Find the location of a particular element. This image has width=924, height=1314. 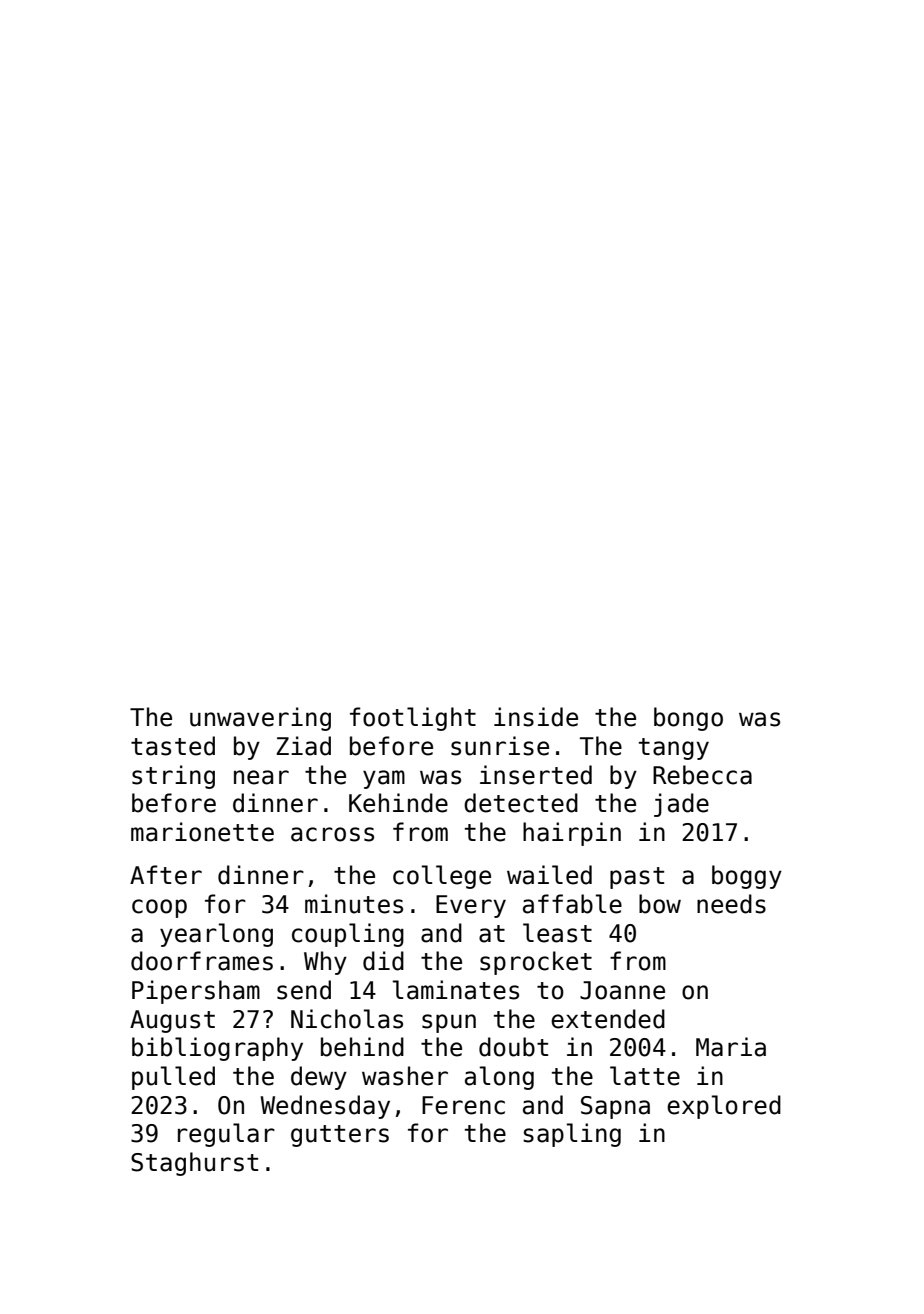

unwavering is located at coordinates (260, 719).
